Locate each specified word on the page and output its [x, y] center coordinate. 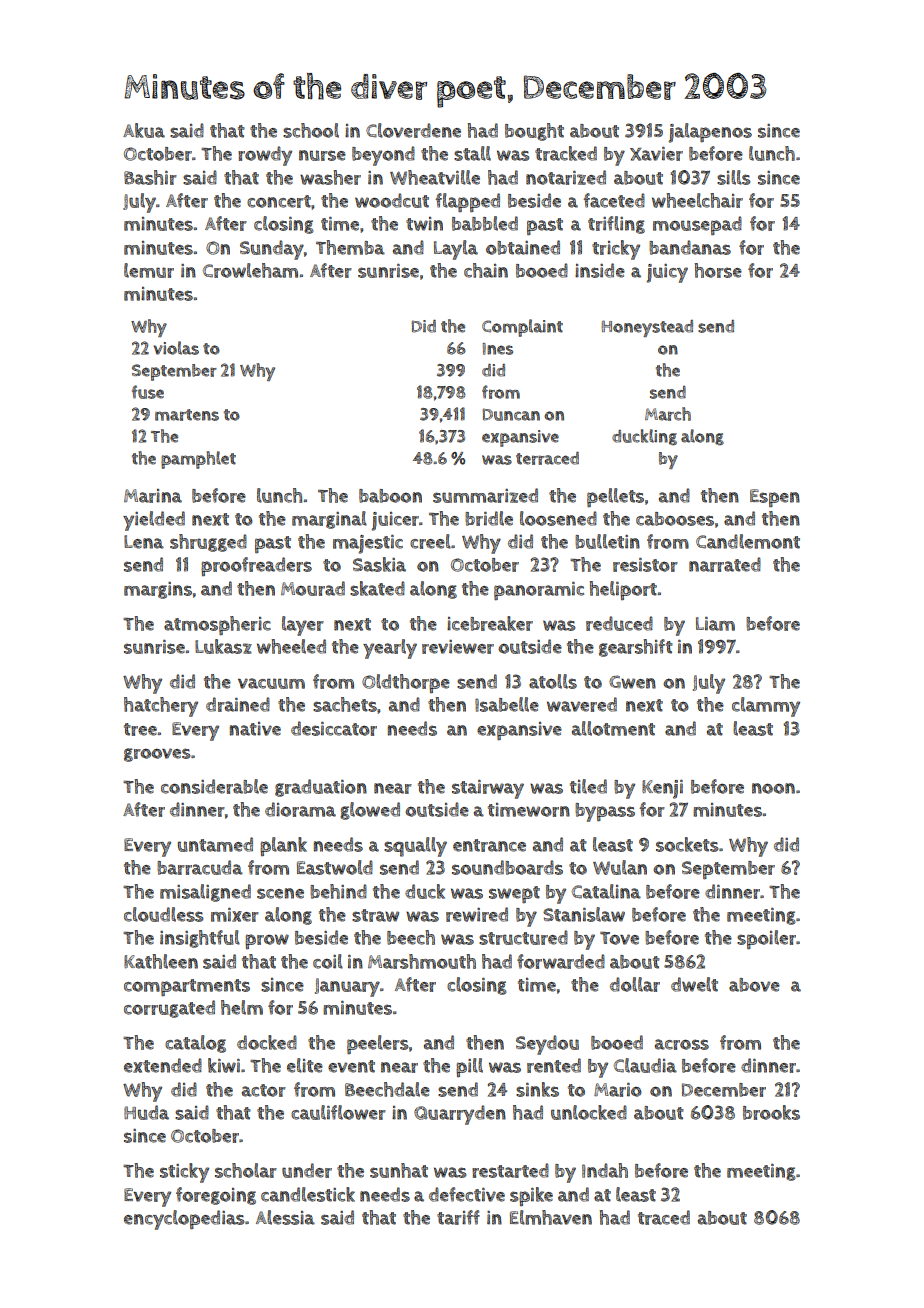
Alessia [285, 1217]
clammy [766, 707]
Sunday [272, 250]
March [668, 414]
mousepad [697, 225]
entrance [489, 845]
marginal [329, 520]
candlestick [308, 1194]
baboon [390, 496]
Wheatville [435, 177]
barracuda [200, 867]
